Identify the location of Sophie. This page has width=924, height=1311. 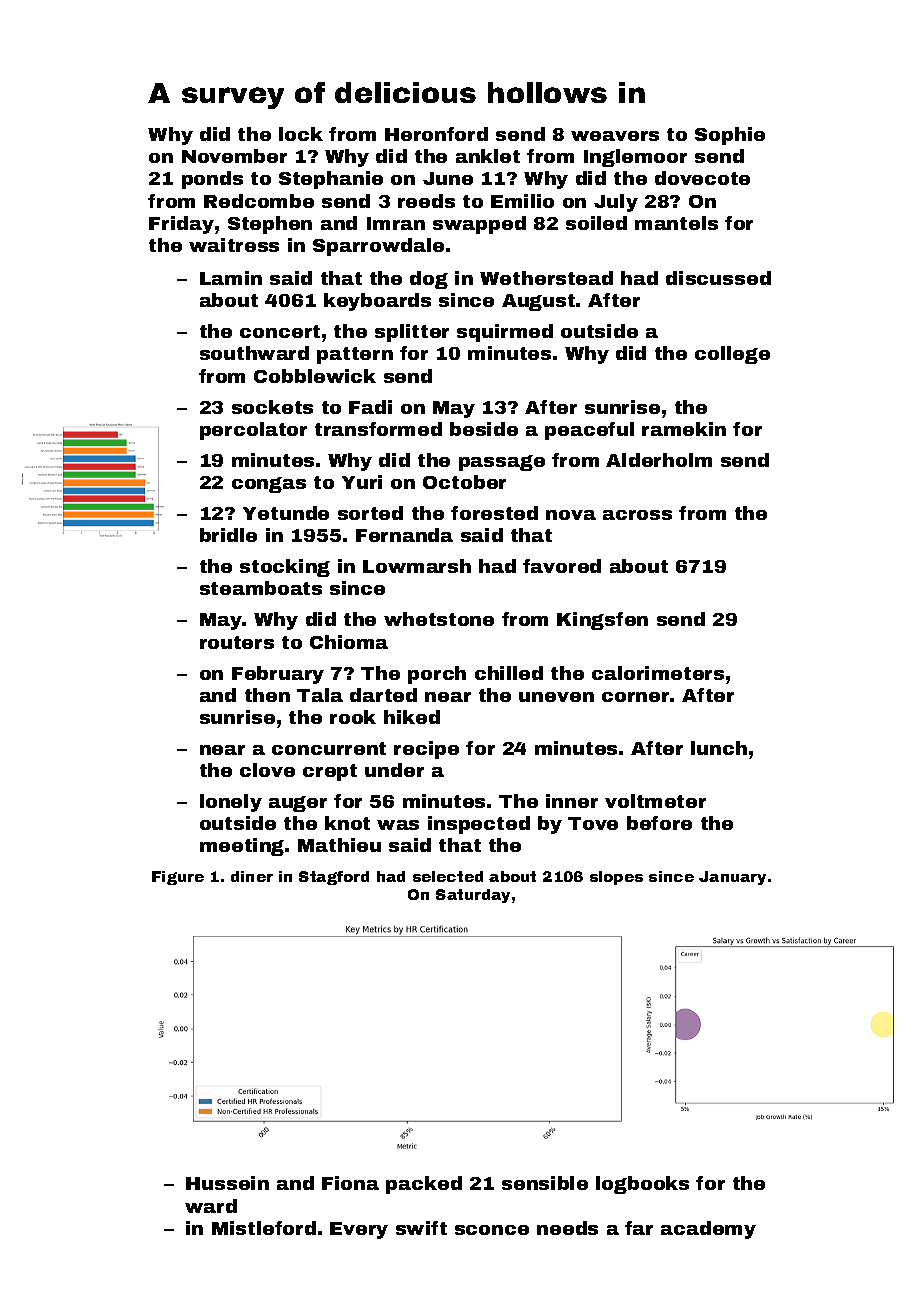
(730, 136).
